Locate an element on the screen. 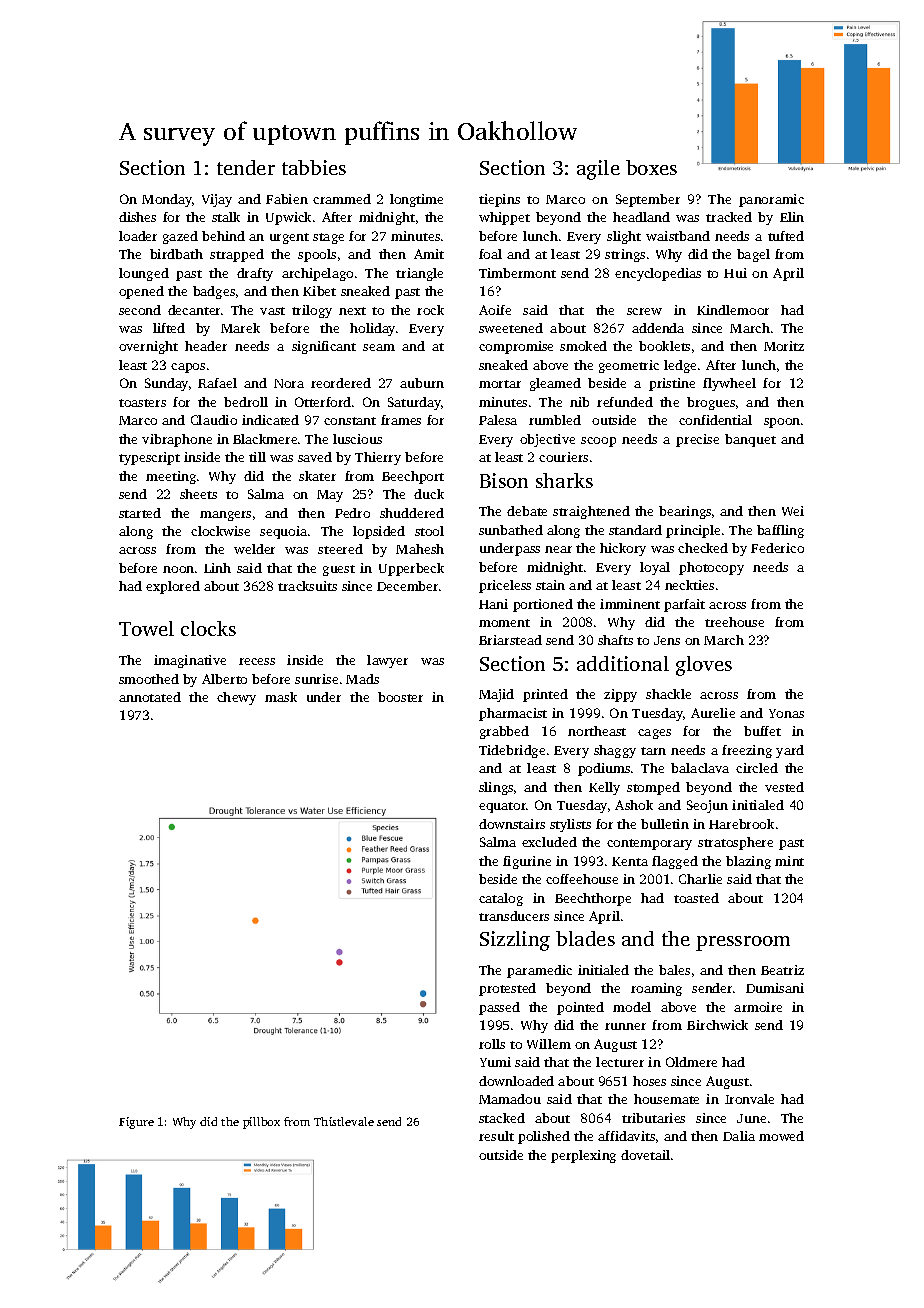 The image size is (924, 1308). Towel is located at coordinates (146, 628).
